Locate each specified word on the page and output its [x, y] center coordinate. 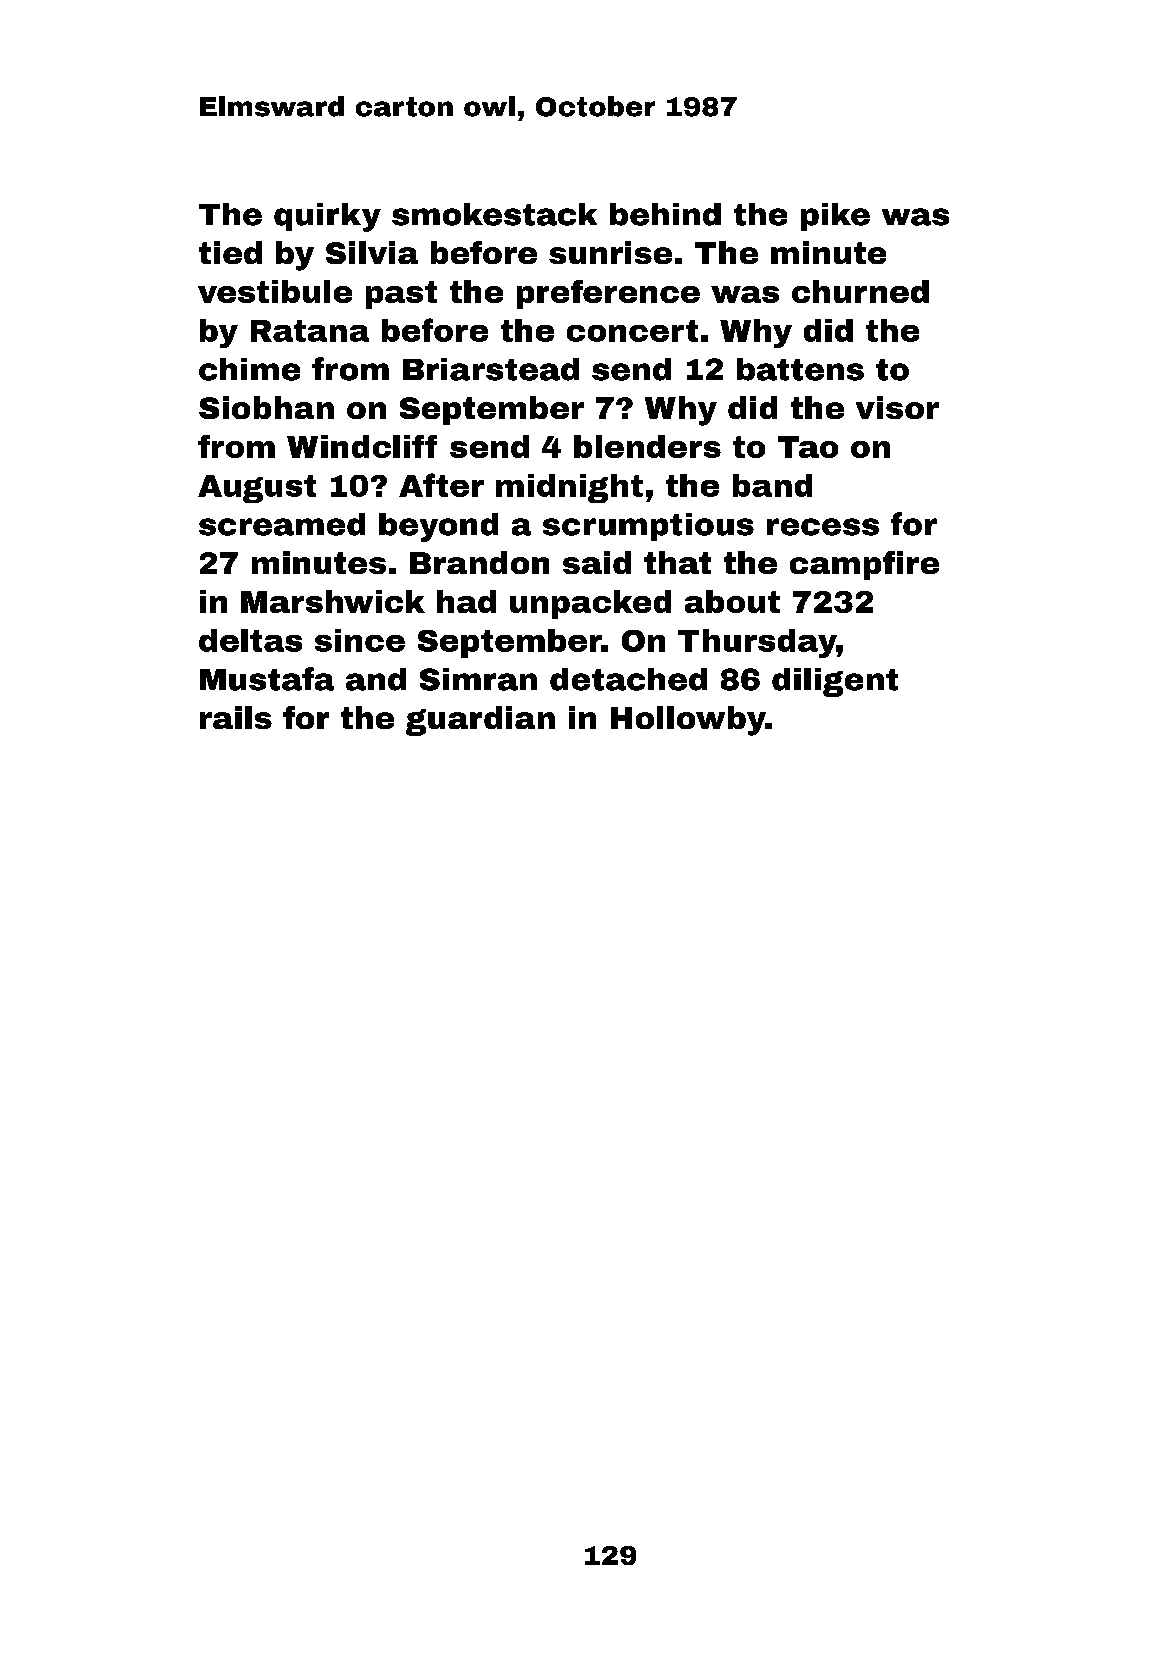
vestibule [275, 291]
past [401, 295]
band [772, 485]
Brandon [479, 562]
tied [230, 252]
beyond [438, 527]
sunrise [610, 252]
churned [860, 291]
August [257, 489]
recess [823, 527]
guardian [480, 721]
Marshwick [333, 601]
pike [835, 217]
